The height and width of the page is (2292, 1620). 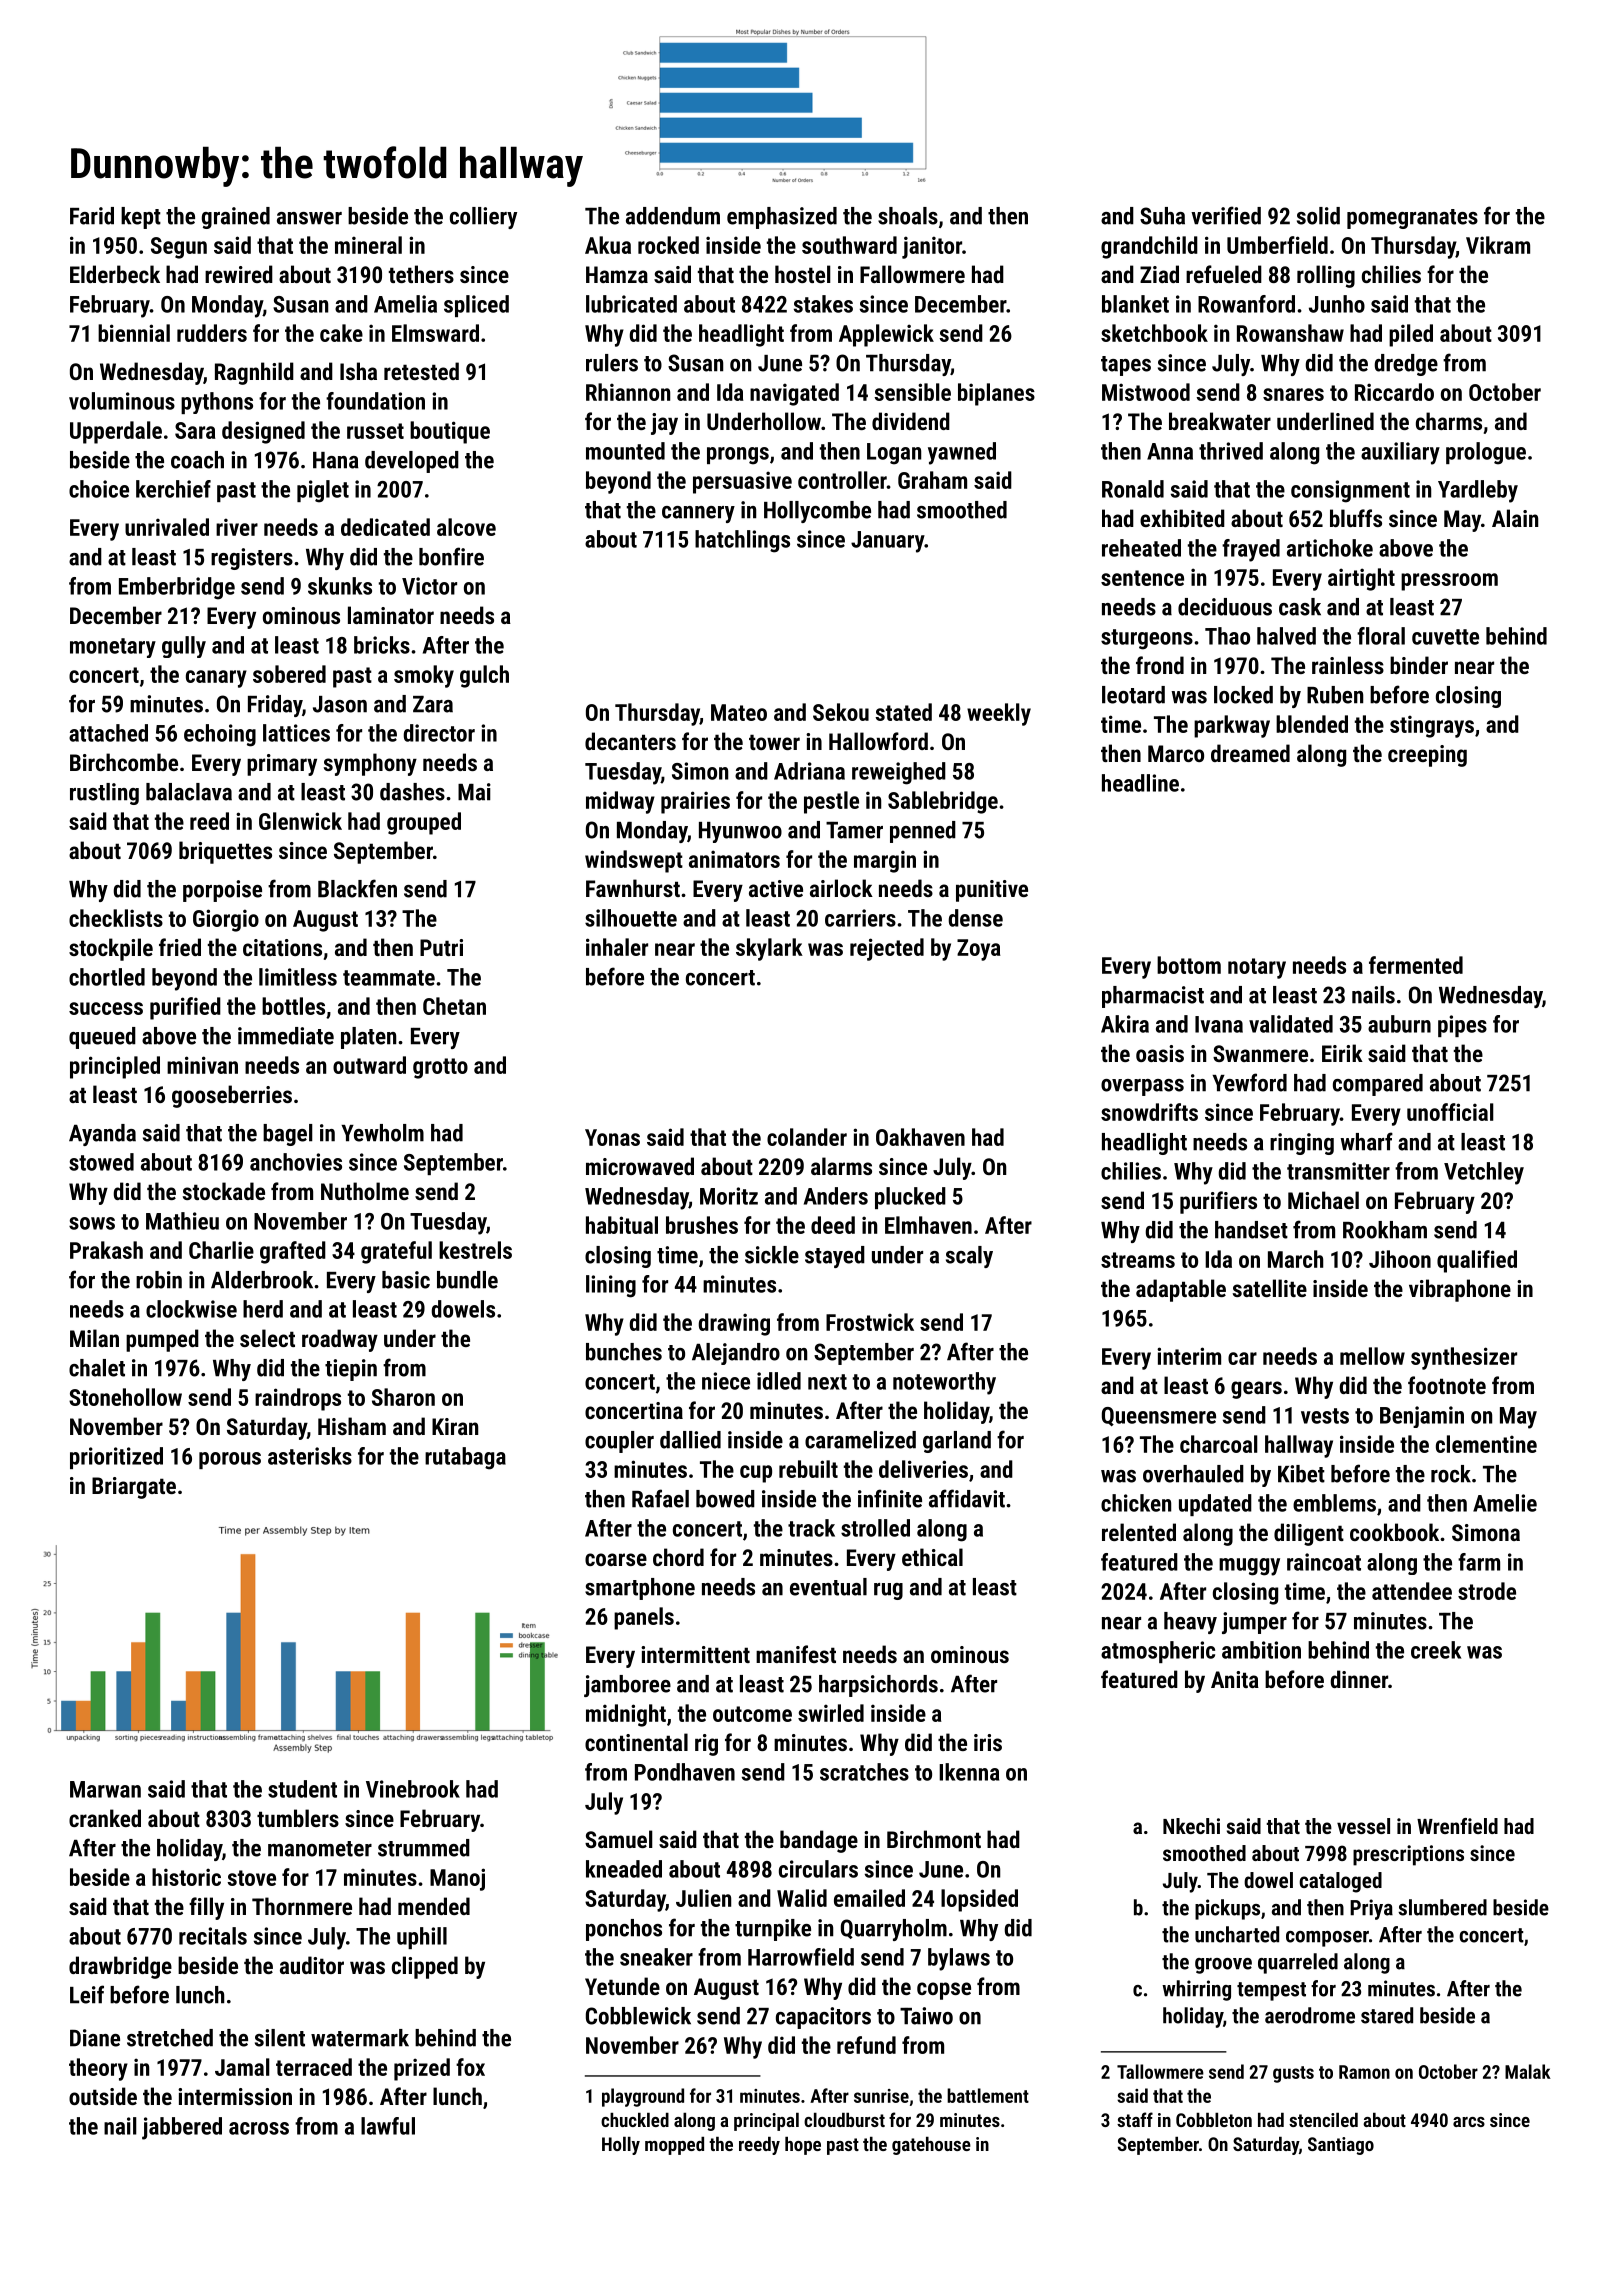 I want to click on rig, so click(x=706, y=1745).
